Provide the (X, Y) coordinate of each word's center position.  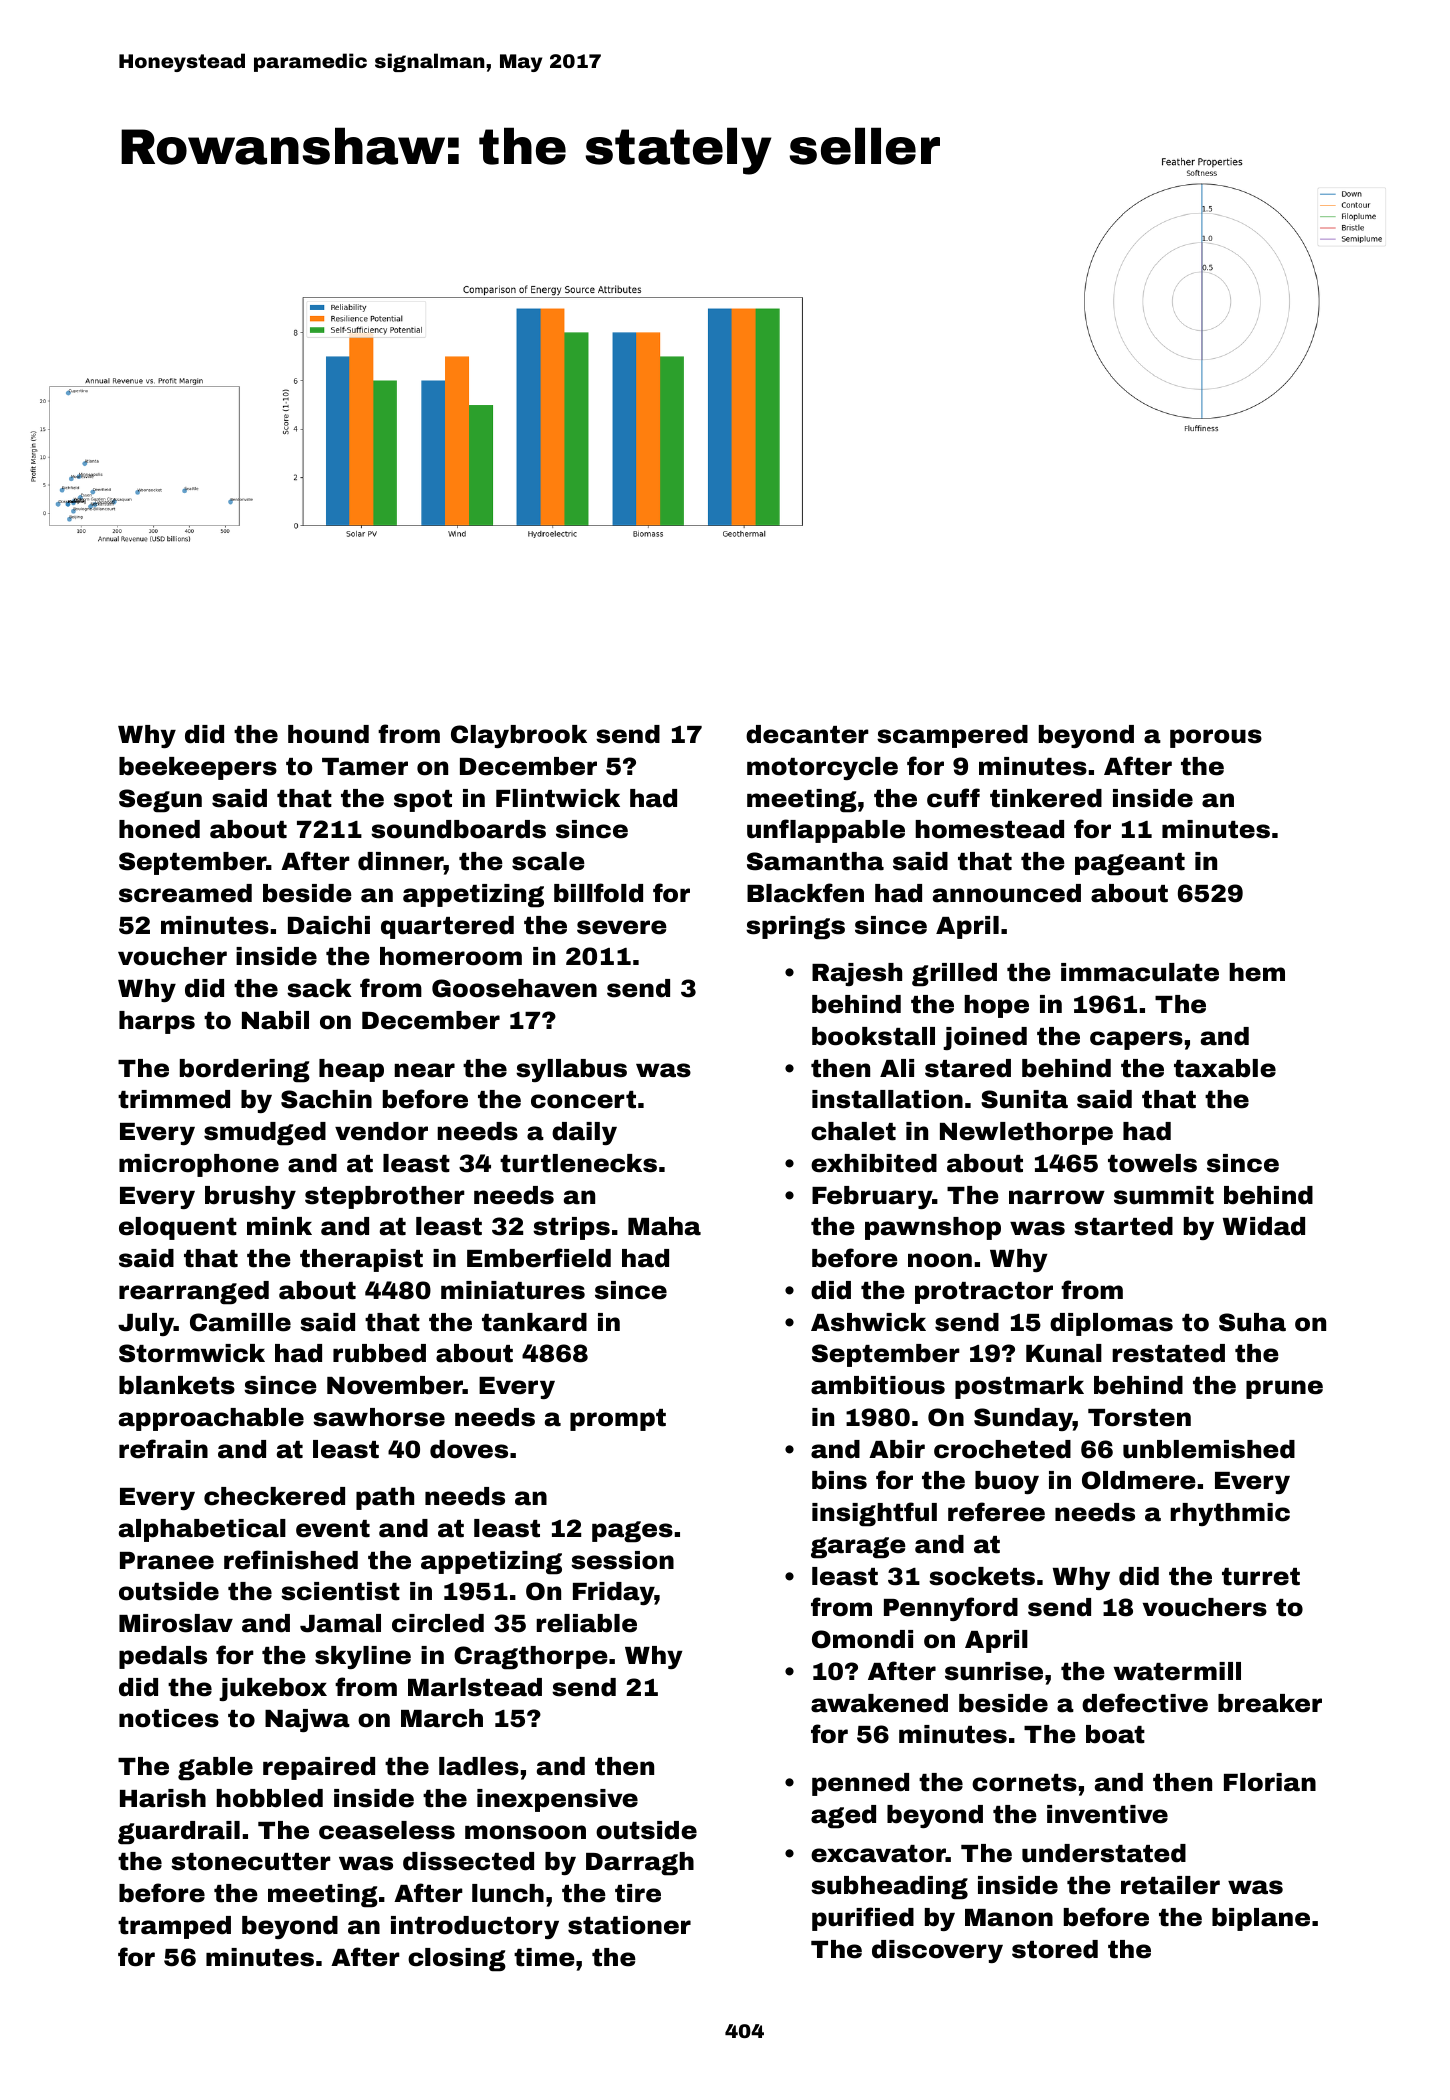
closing (457, 1960)
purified (863, 1919)
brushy (250, 1197)
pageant (1130, 864)
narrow (1057, 1197)
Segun (160, 801)
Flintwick (558, 798)
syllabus (571, 1070)
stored (1055, 1949)
